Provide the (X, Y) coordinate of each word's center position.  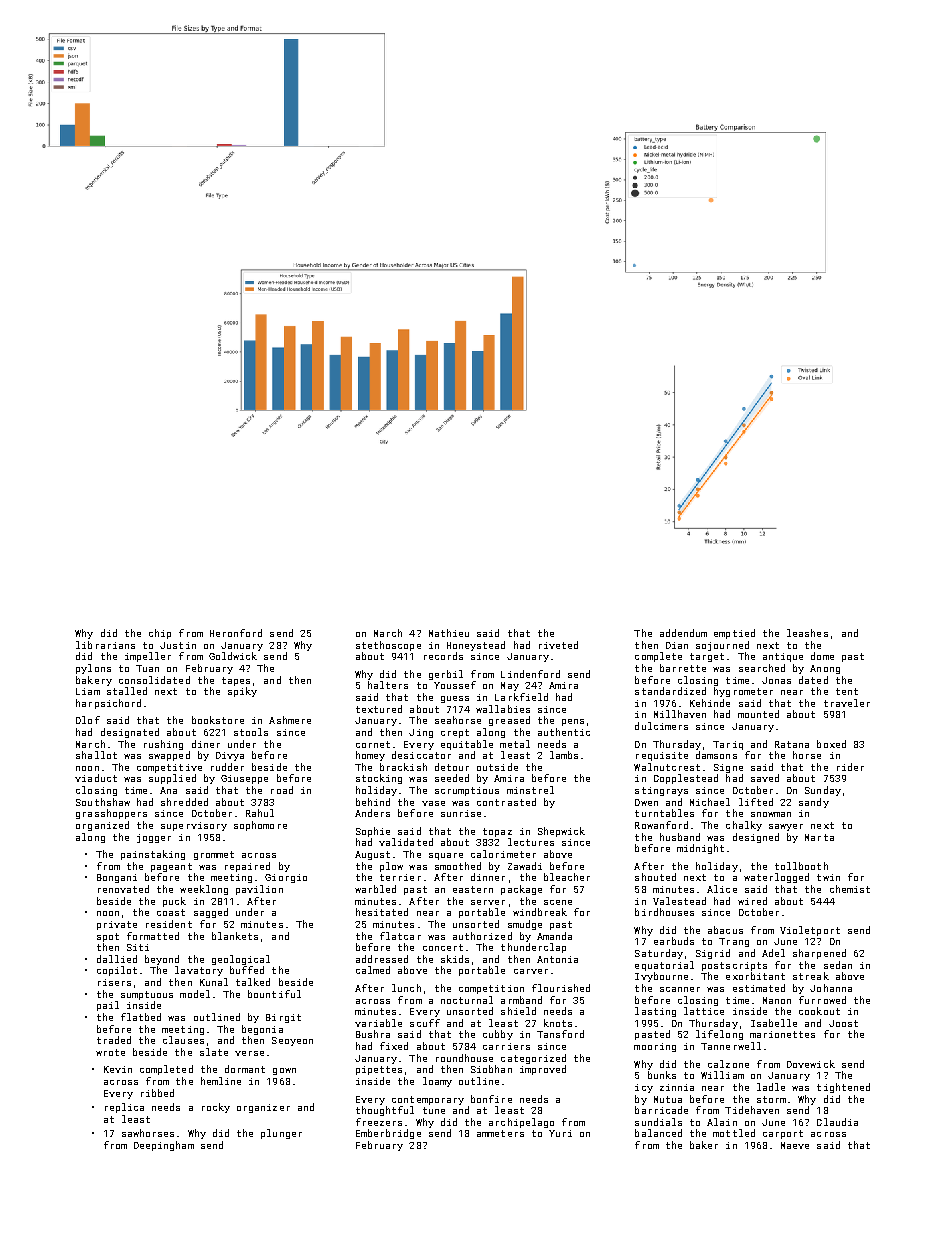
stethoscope (388, 646)
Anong (825, 669)
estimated (759, 988)
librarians (105, 645)
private (117, 925)
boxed (831, 744)
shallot (96, 755)
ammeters (500, 1133)
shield (518, 1011)
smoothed (458, 866)
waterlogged (776, 878)
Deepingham (164, 1146)
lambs (564, 755)
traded (114, 1040)
